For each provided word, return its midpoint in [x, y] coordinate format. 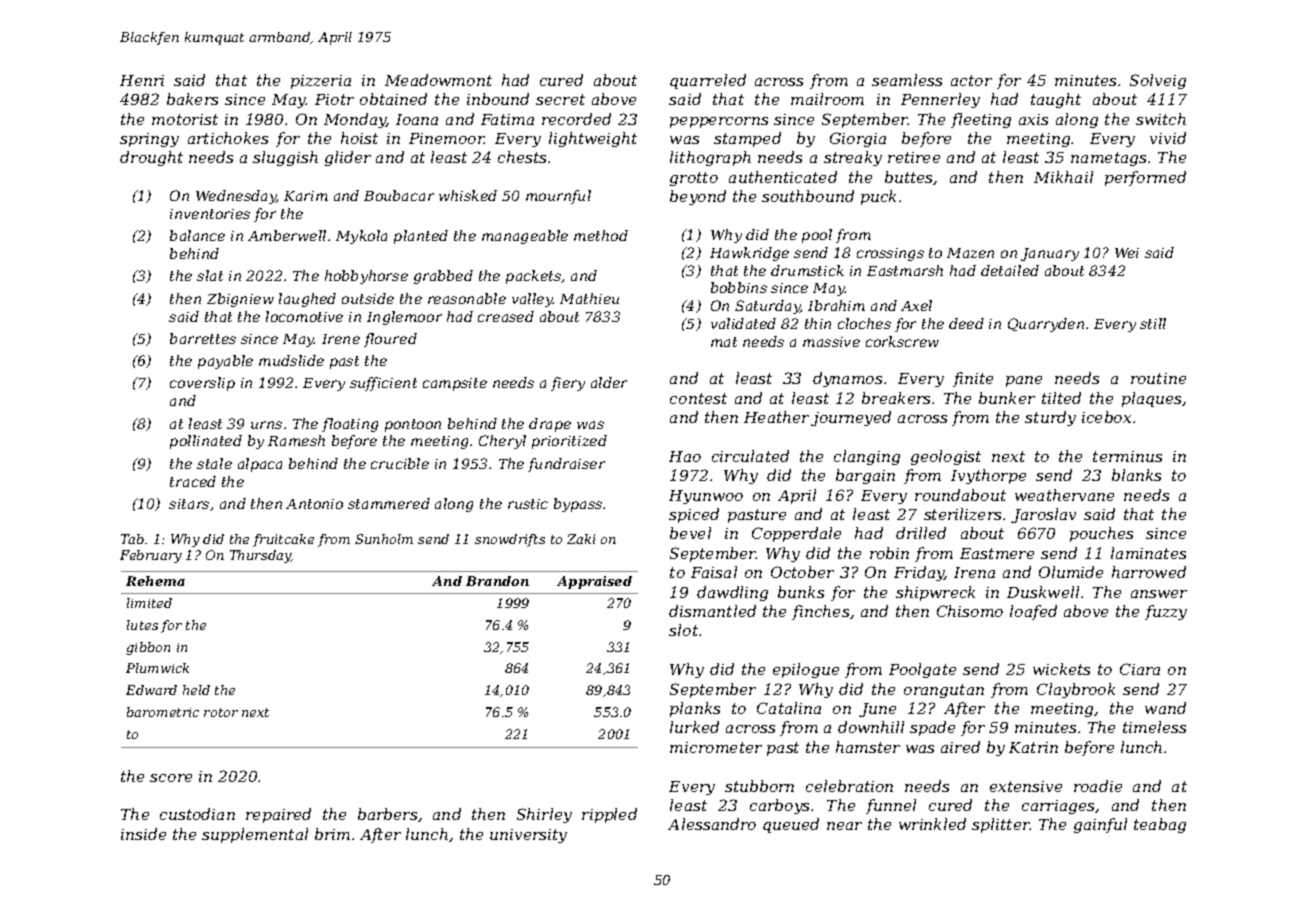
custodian [197, 814]
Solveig [1158, 81]
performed [1145, 178]
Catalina [789, 708]
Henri [142, 80]
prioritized [569, 442]
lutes [142, 625]
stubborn [759, 786]
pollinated [206, 442]
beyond [698, 197]
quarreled [708, 81]
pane [1024, 381]
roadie [1098, 786]
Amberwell [287, 235]
